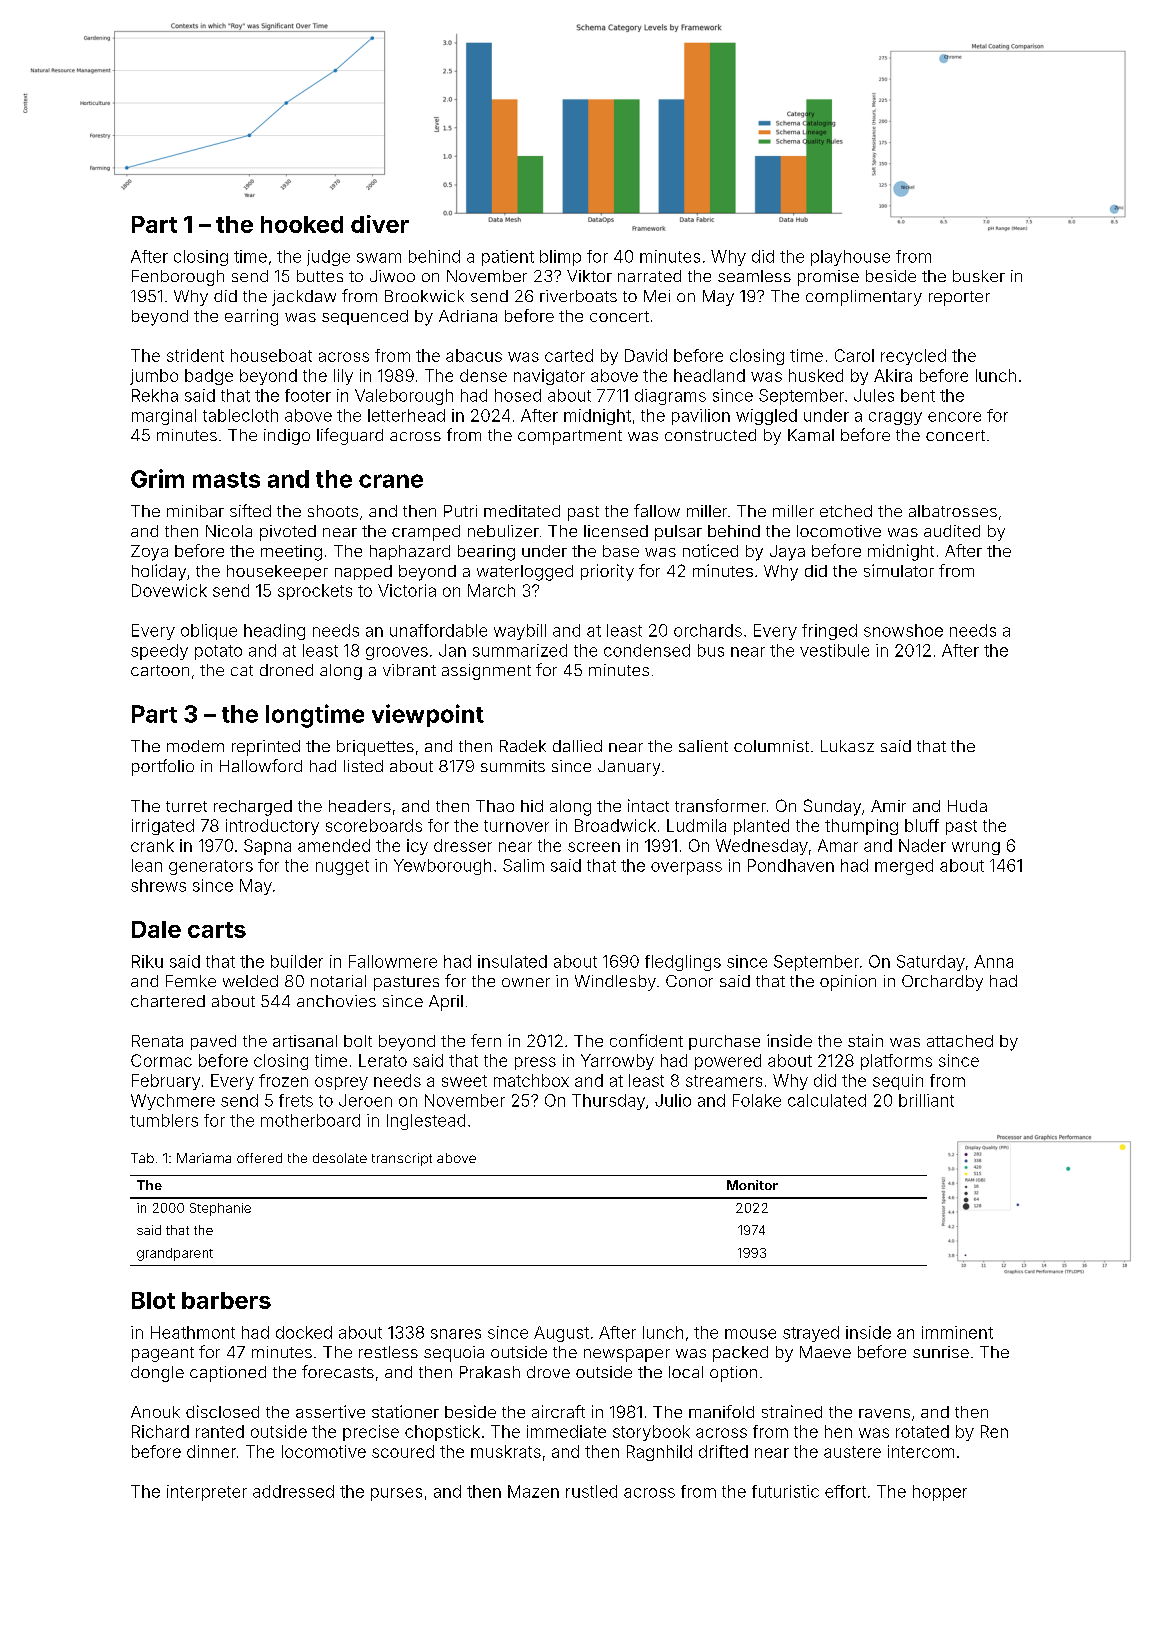 The width and height of the screenshot is (1155, 1634). What do you see at coordinates (954, 417) in the screenshot?
I see `encore` at bounding box center [954, 417].
